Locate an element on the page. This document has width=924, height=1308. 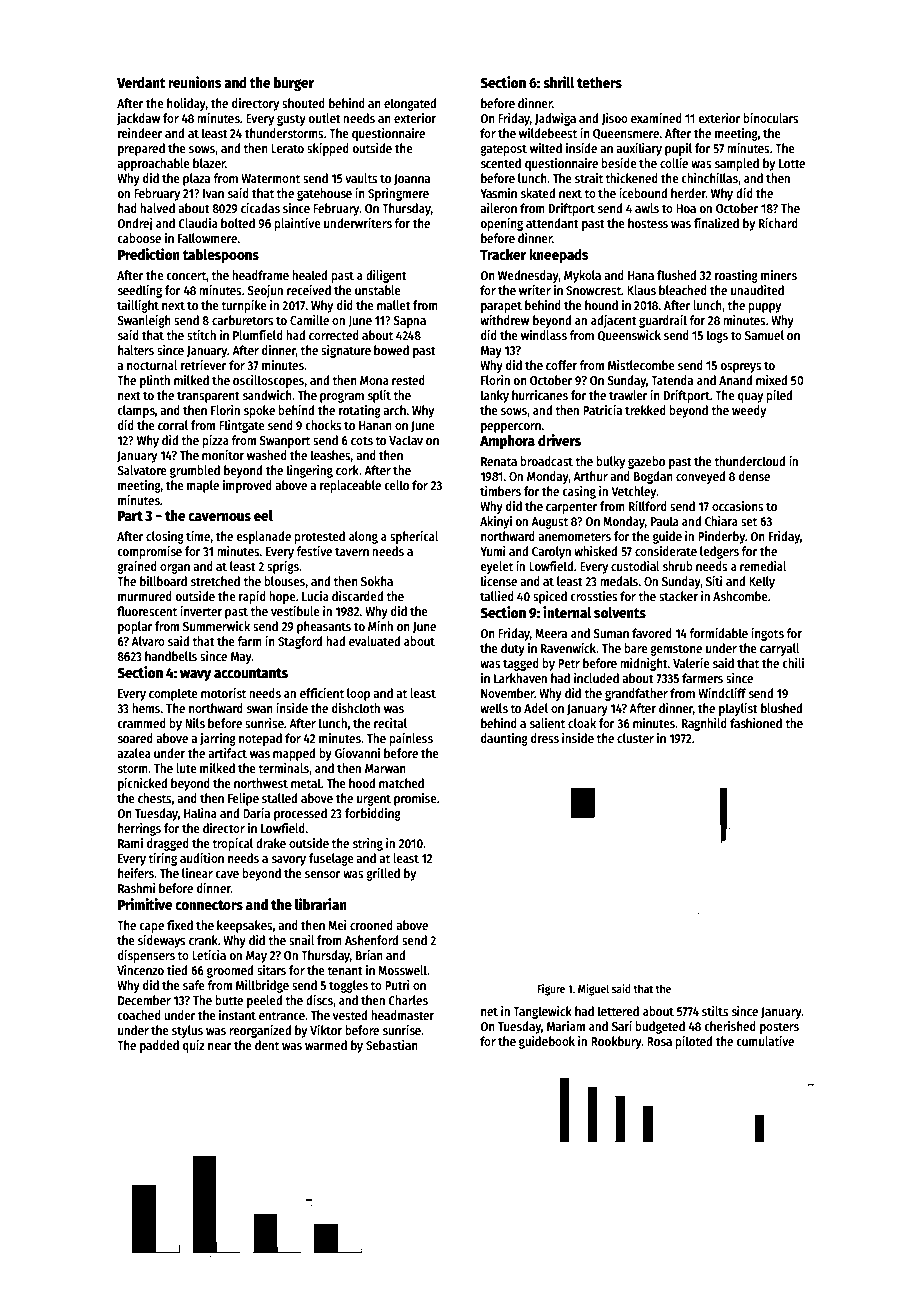
fashioned is located at coordinates (756, 723).
